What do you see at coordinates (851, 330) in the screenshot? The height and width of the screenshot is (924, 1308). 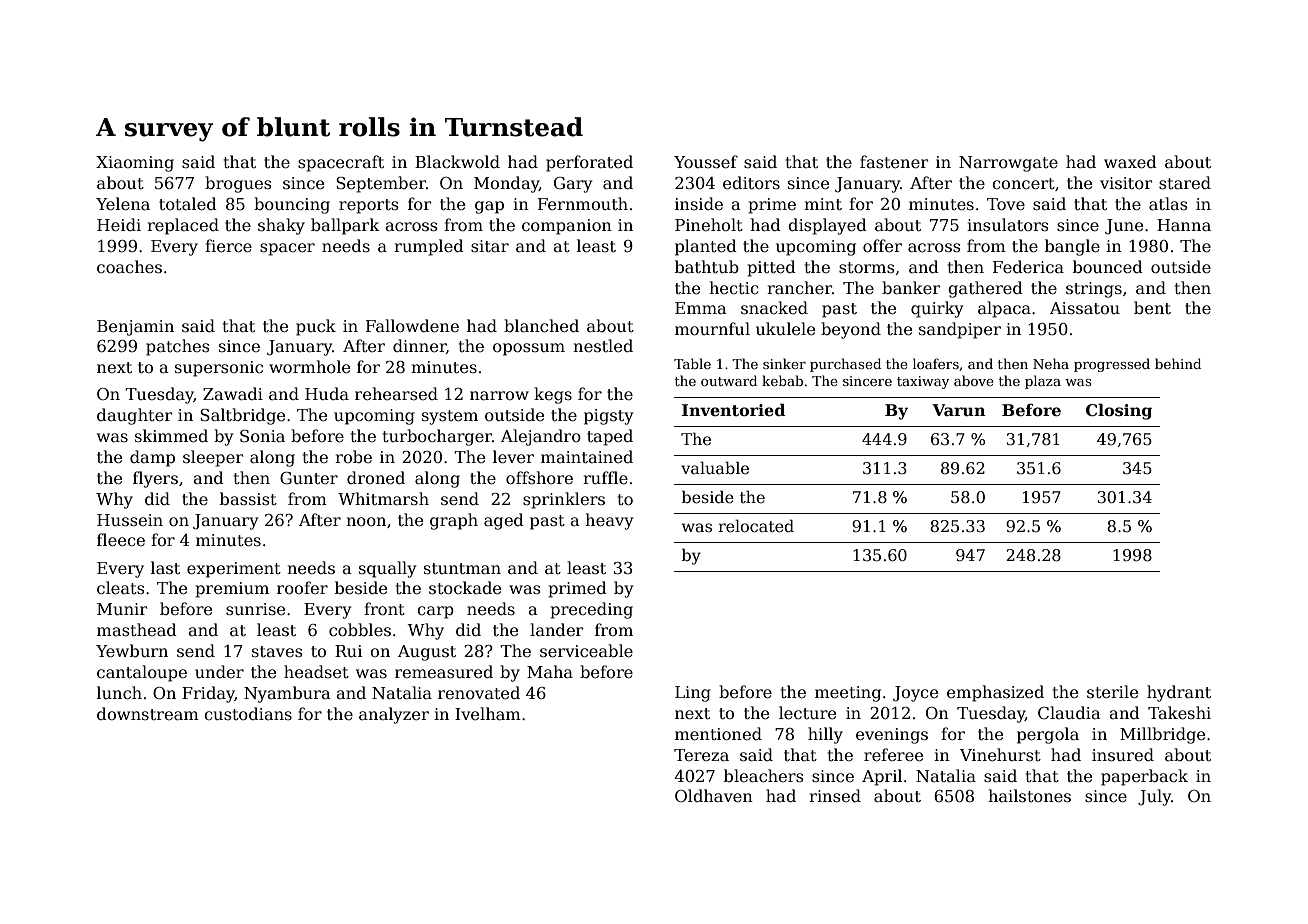 I see `beyond` at bounding box center [851, 330].
